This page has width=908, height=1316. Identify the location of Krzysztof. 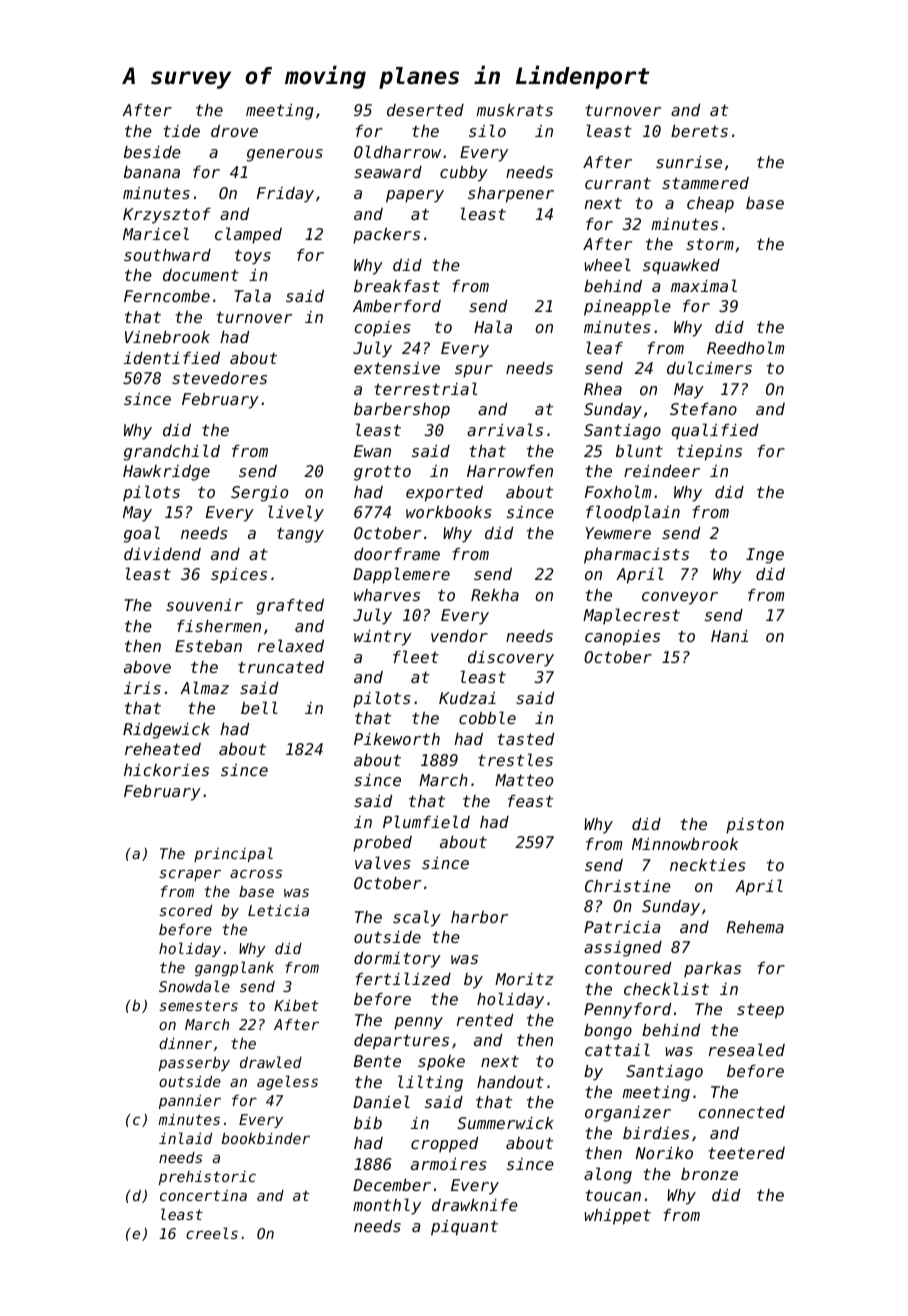
(167, 216).
